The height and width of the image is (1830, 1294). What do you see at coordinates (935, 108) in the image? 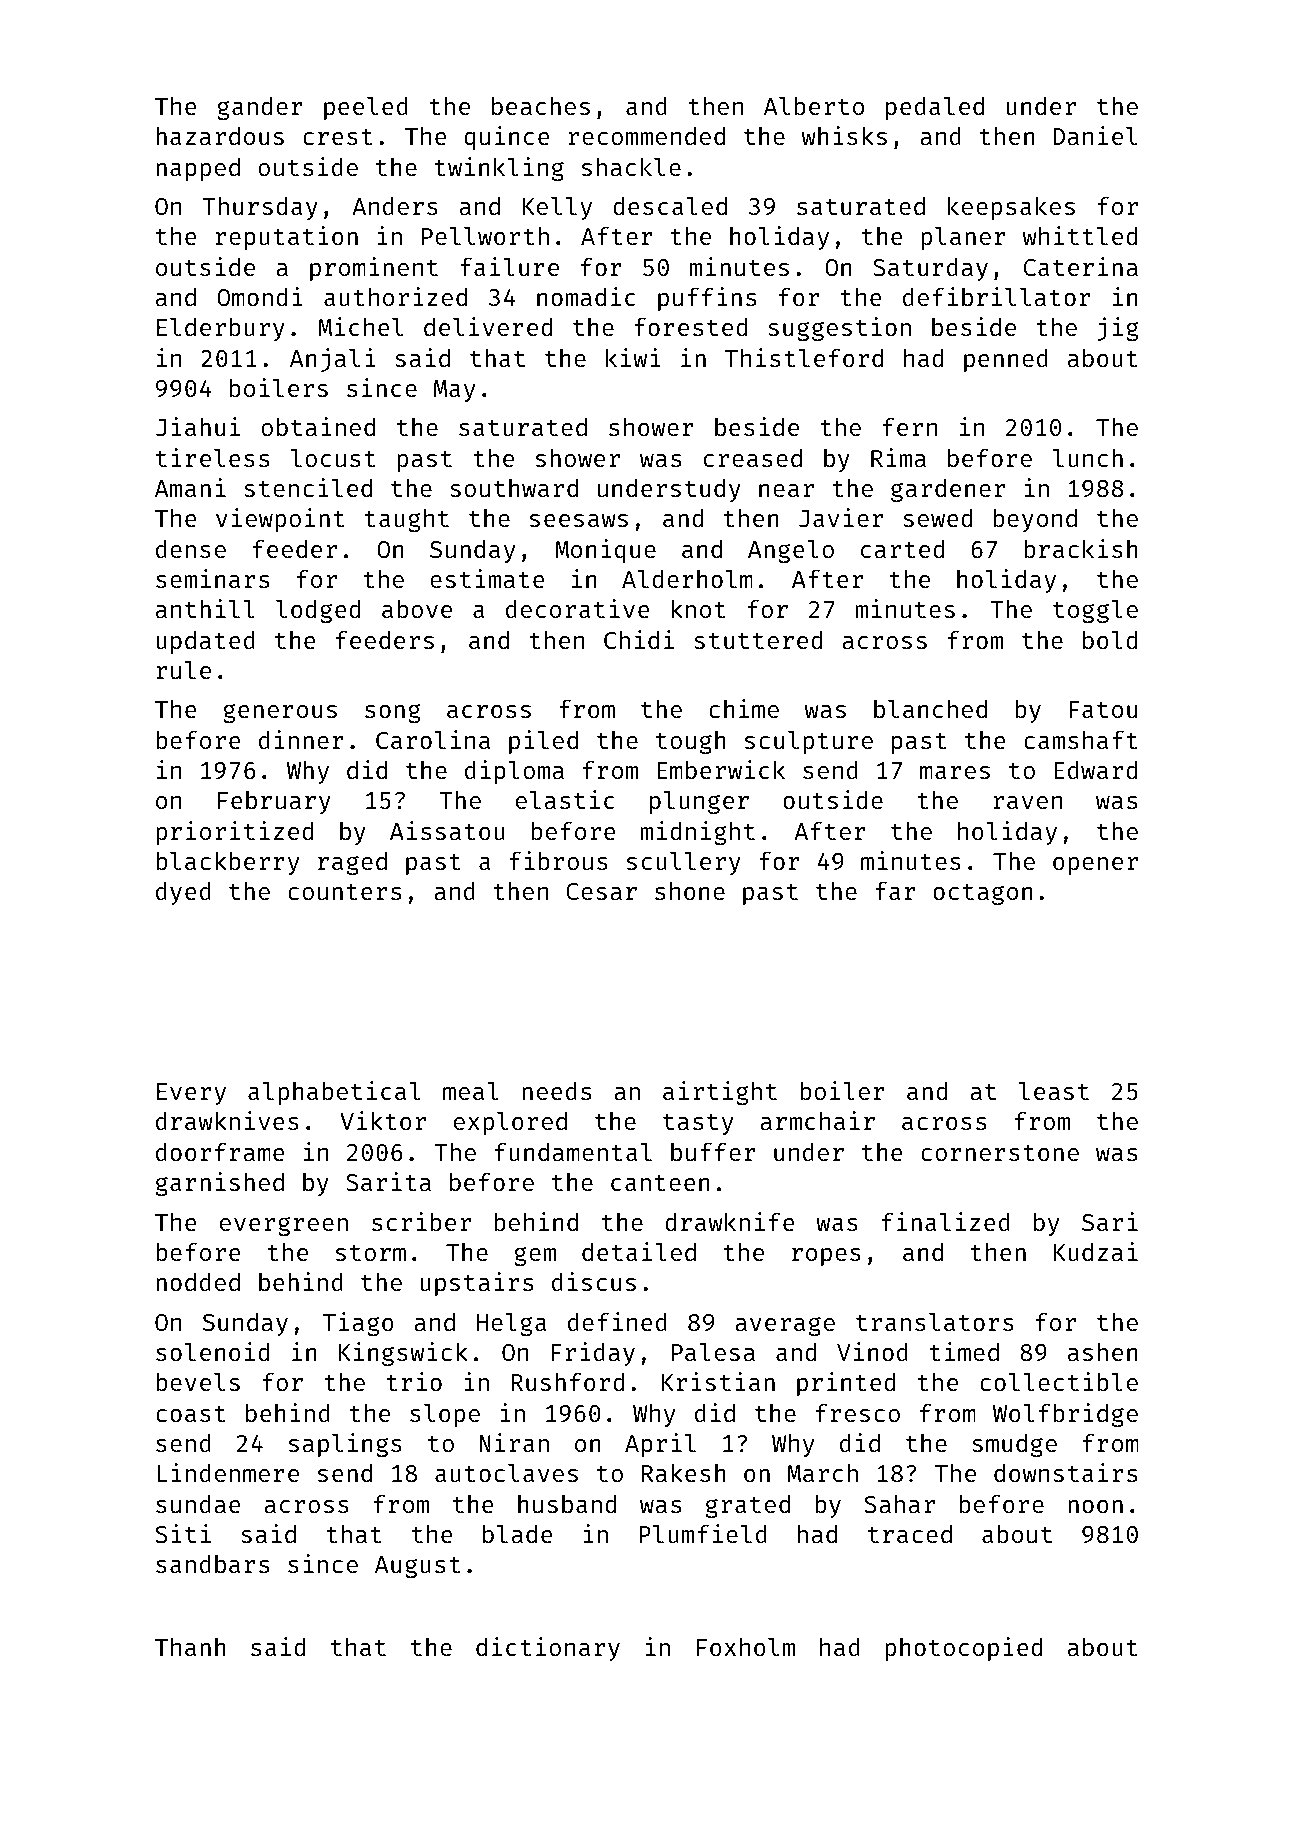
I see `pedaled` at bounding box center [935, 108].
